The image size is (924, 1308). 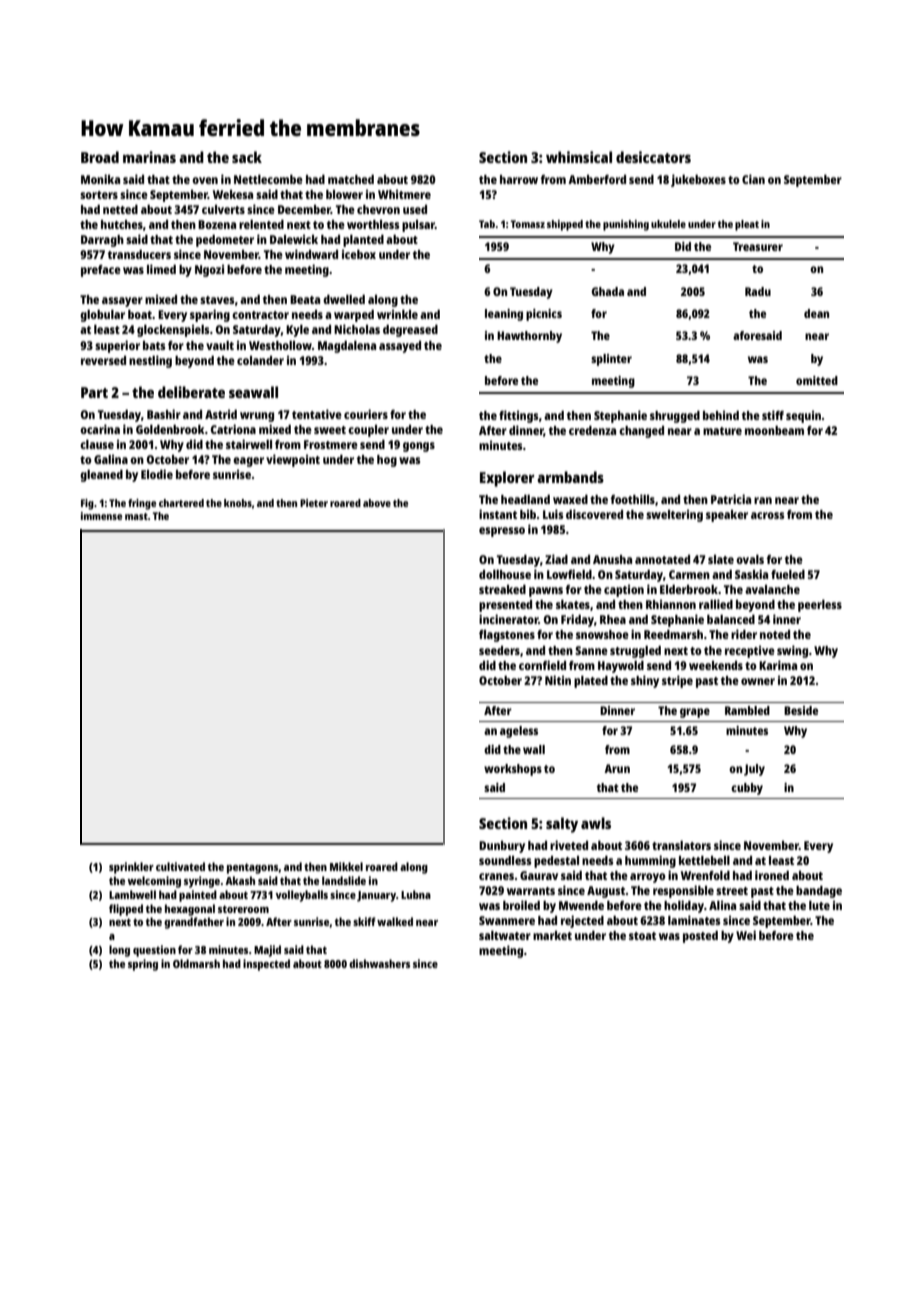 What do you see at coordinates (502, 532) in the page?
I see `espresso` at bounding box center [502, 532].
